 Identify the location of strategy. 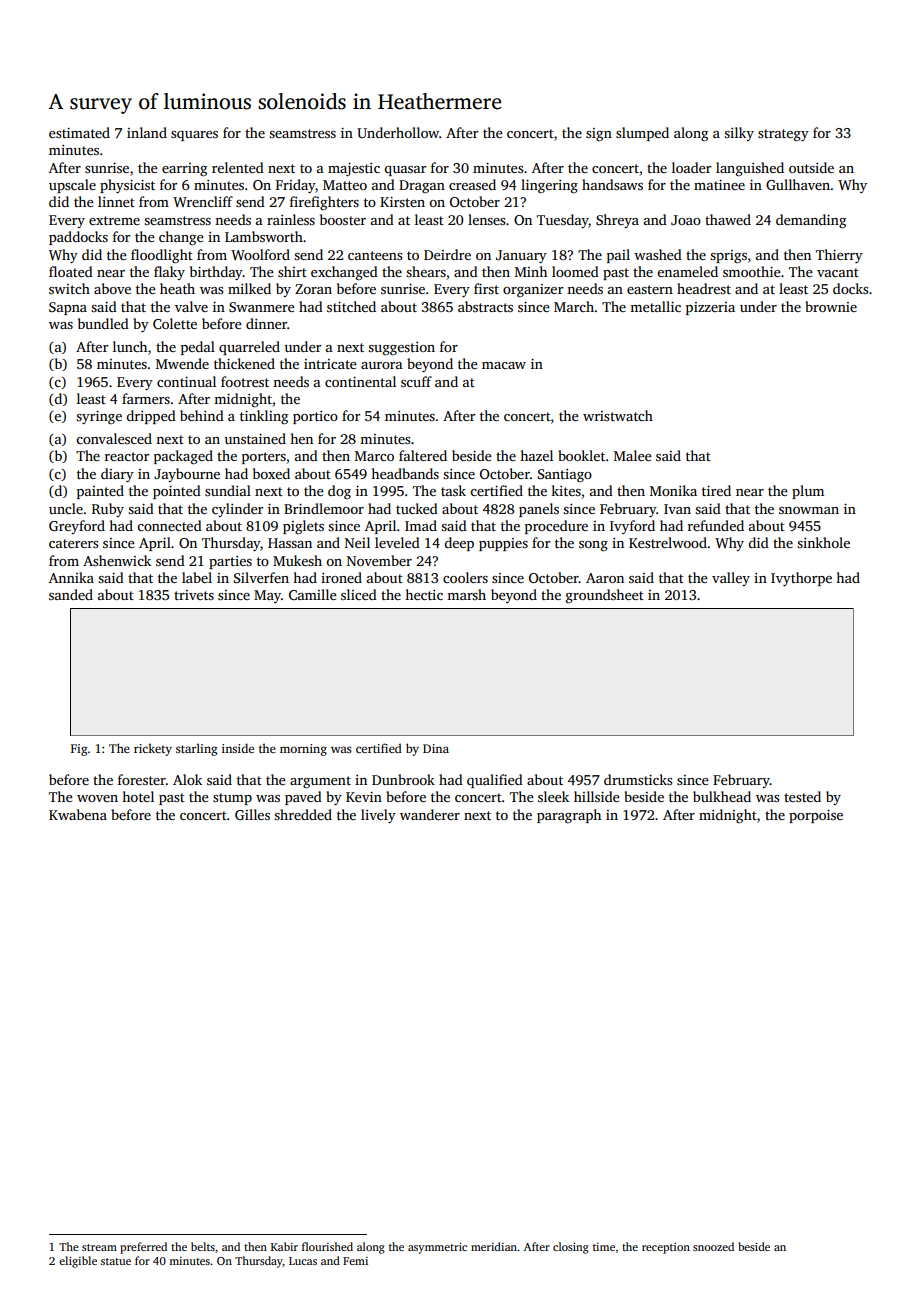
(783, 135).
